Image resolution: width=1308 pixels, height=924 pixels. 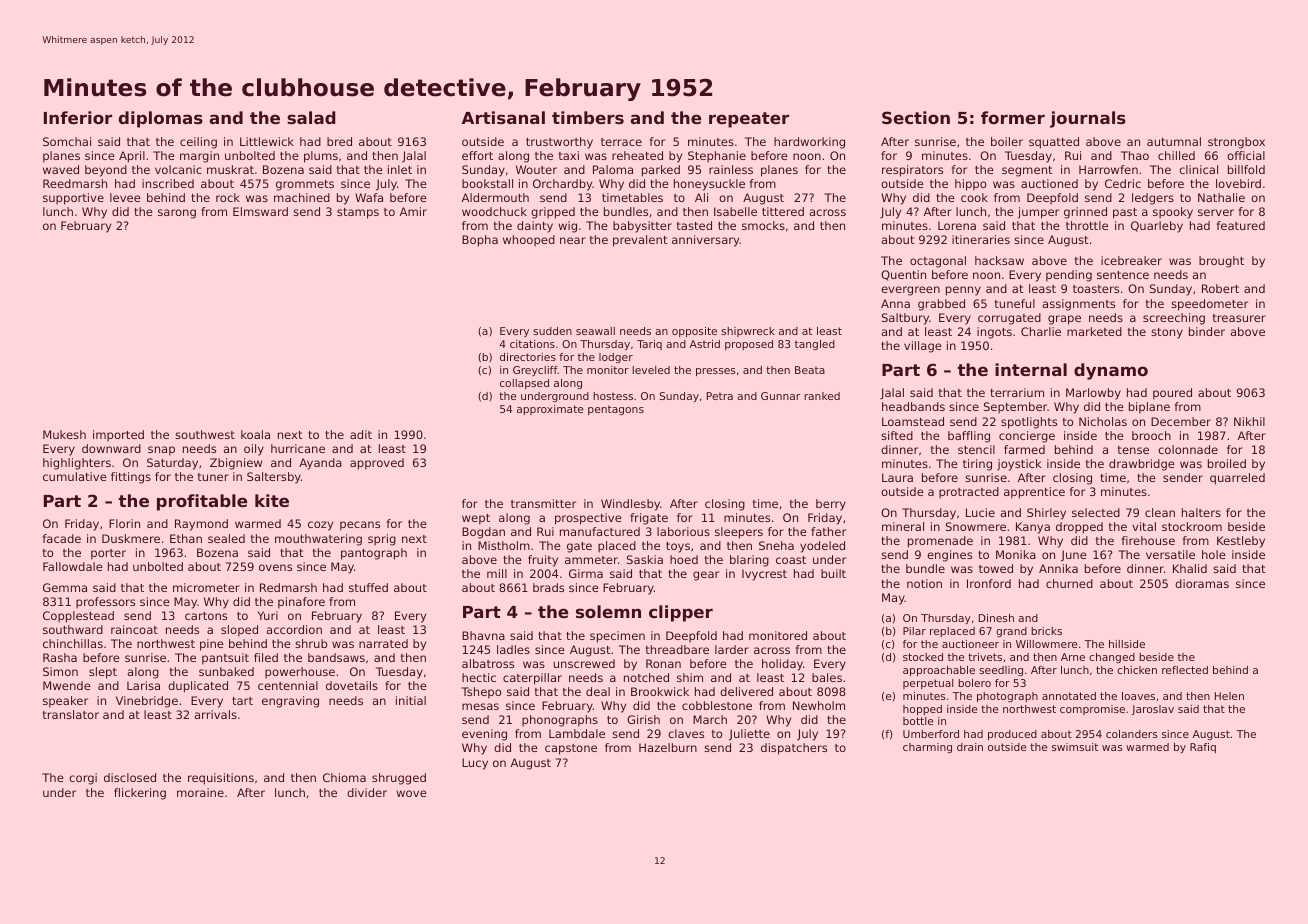 What do you see at coordinates (1088, 119) in the screenshot?
I see `journals` at bounding box center [1088, 119].
